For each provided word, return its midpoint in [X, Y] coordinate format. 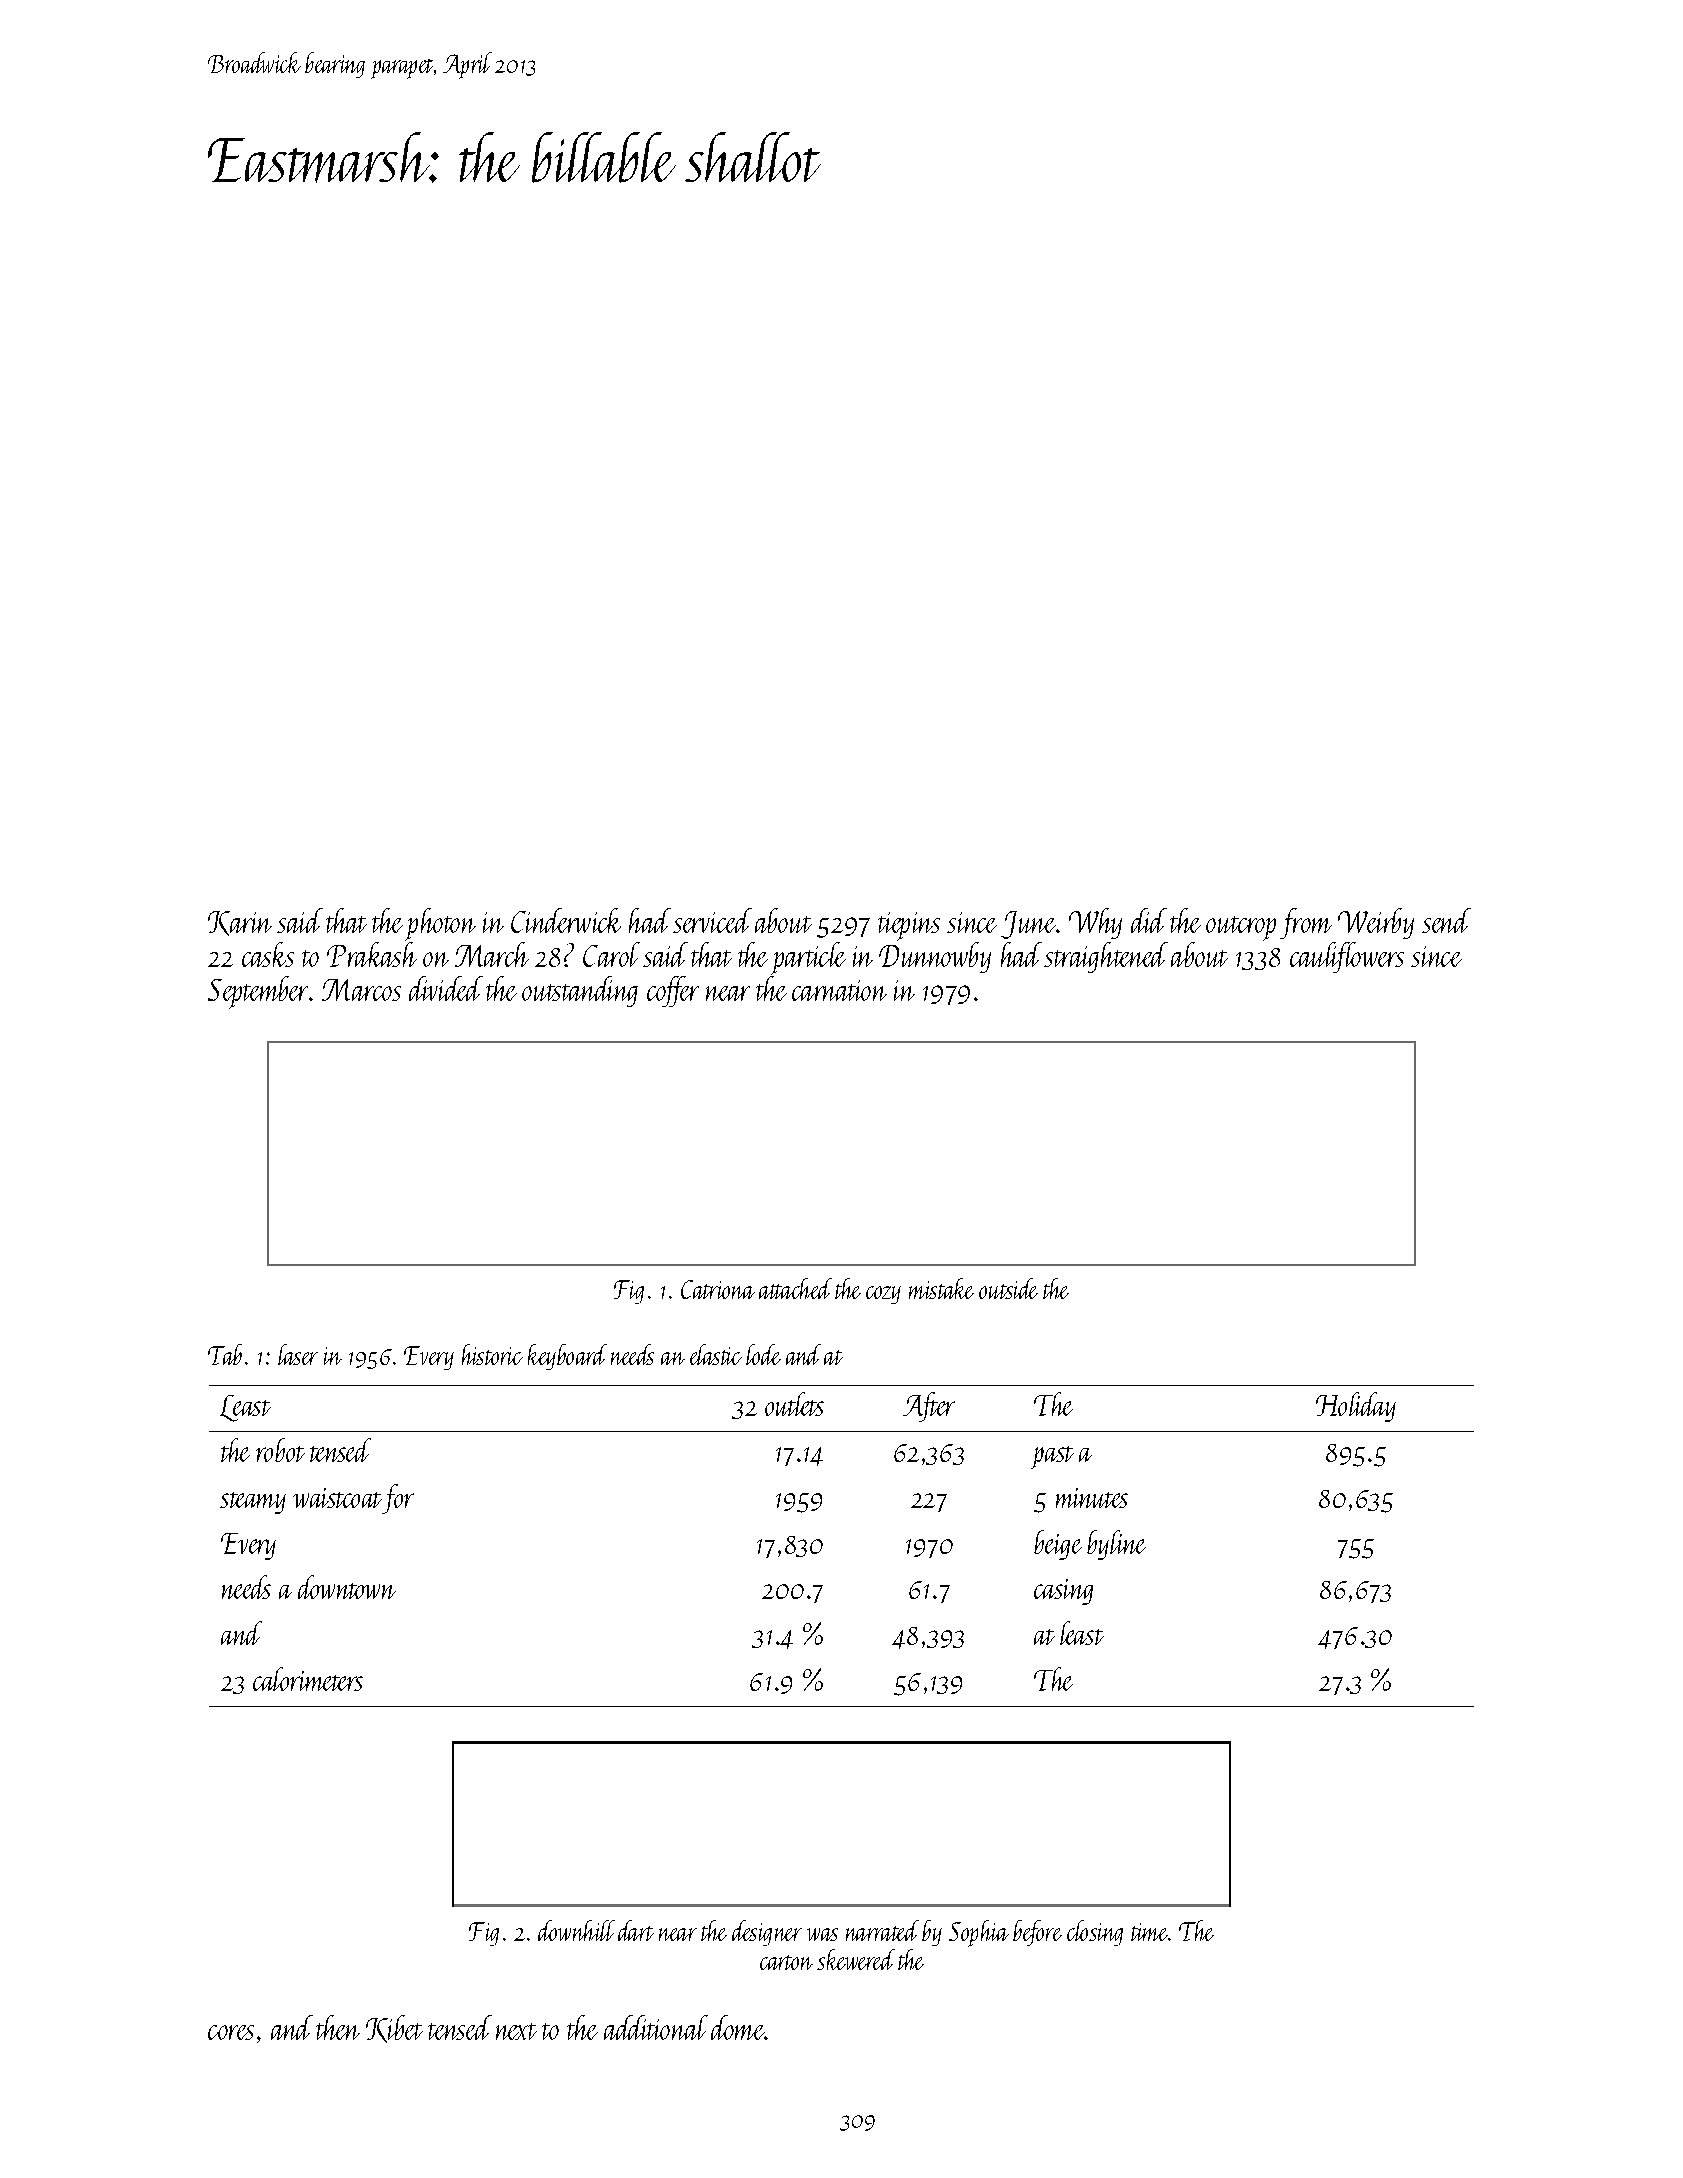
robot [280, 1450]
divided [446, 988]
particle [808, 958]
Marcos [361, 990]
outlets [794, 1404]
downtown [347, 1587]
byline [1116, 1545]
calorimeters [308, 1679]
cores [231, 2032]
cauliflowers [1347, 957]
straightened [1106, 957]
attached [795, 1288]
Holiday [1356, 1407]
